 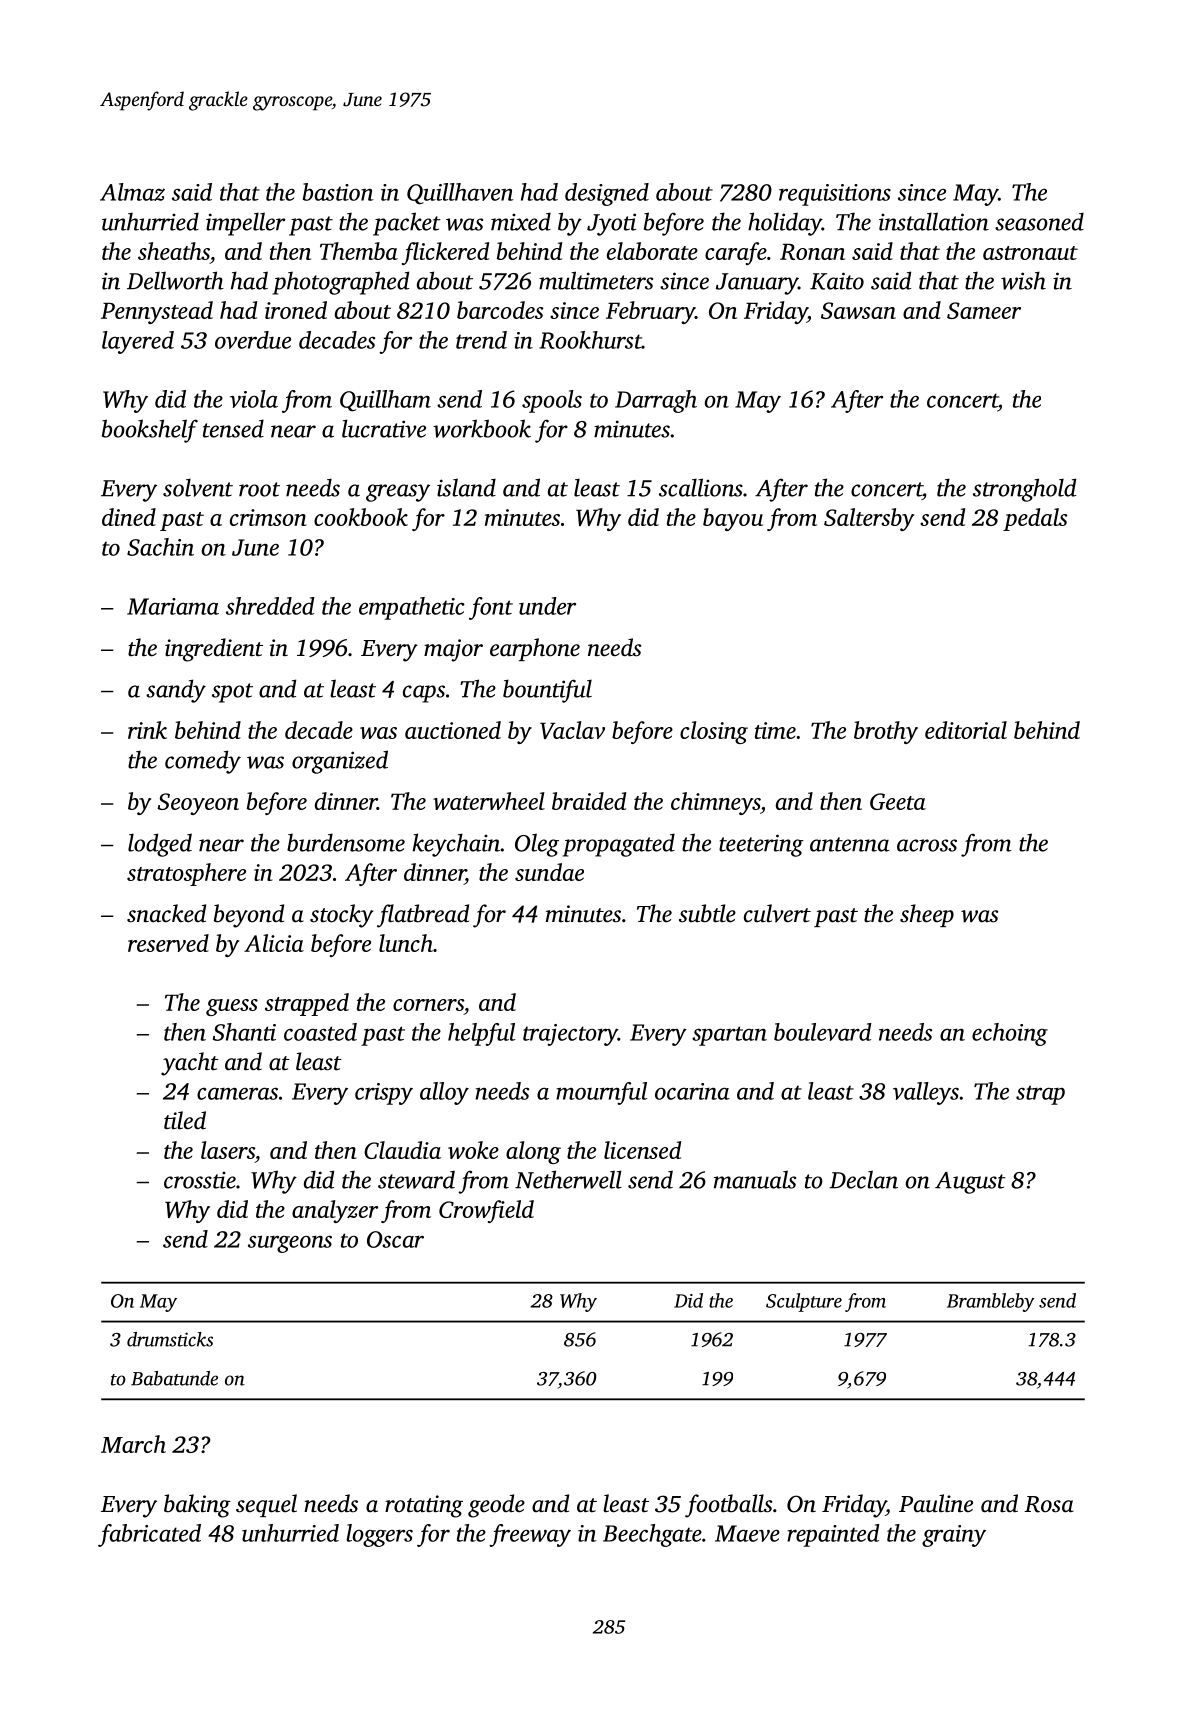 I want to click on across, so click(x=927, y=845).
